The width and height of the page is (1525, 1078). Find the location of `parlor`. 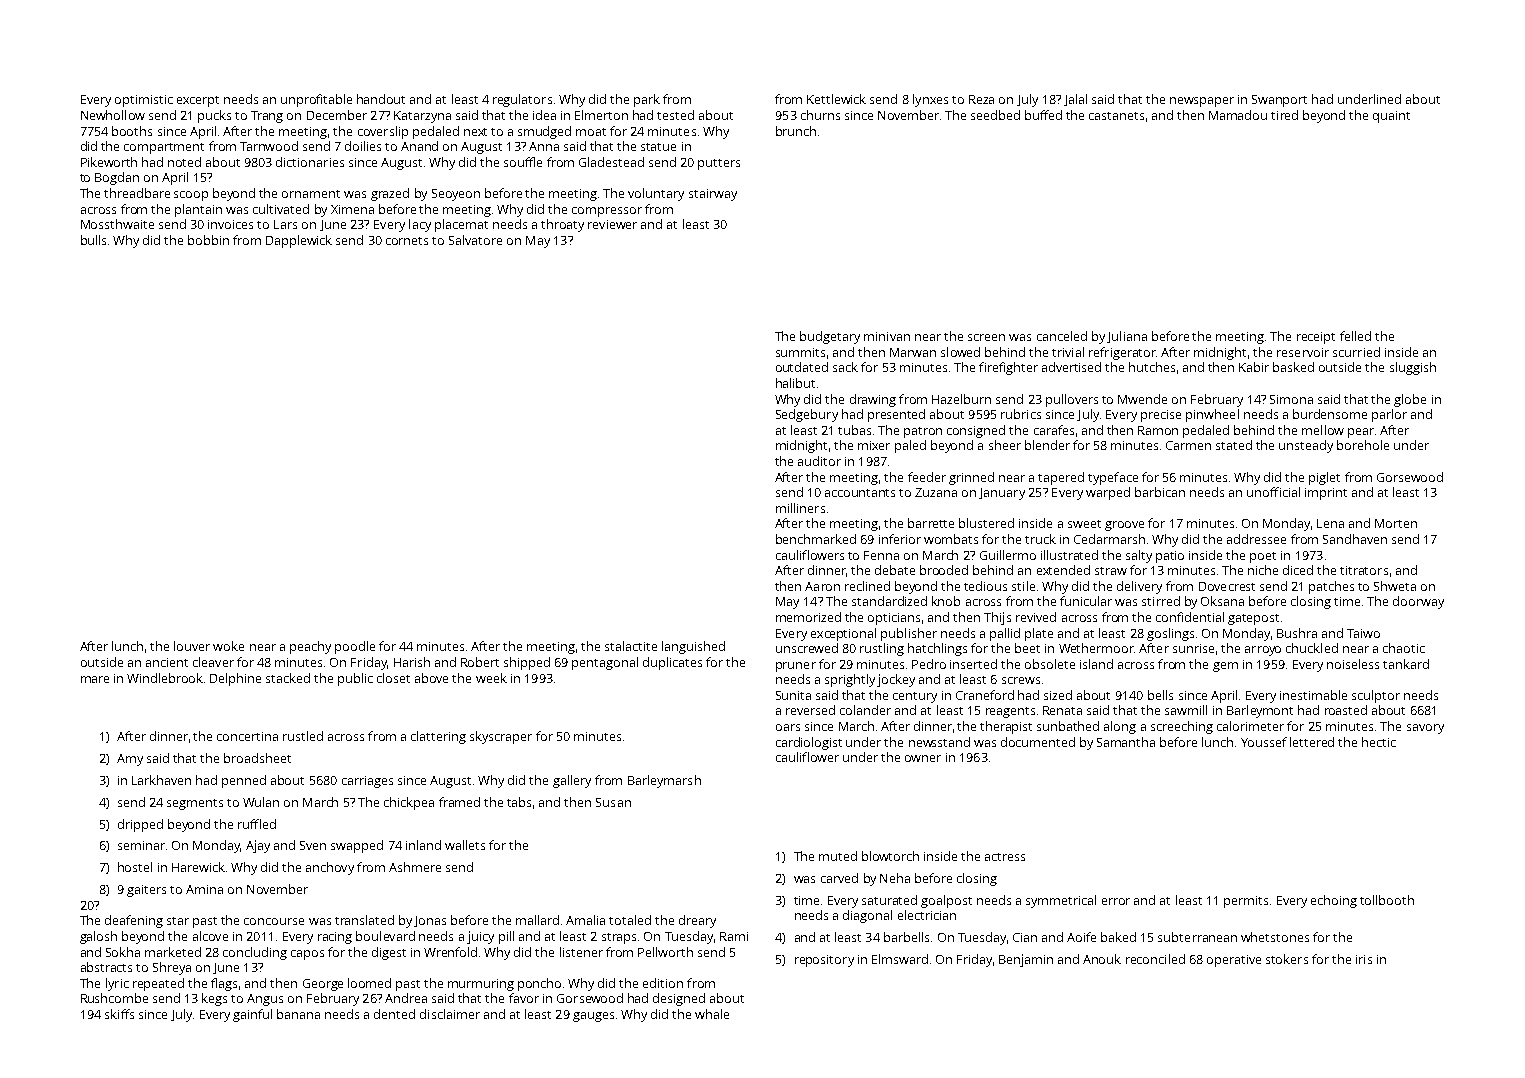

parlor is located at coordinates (1389, 415).
